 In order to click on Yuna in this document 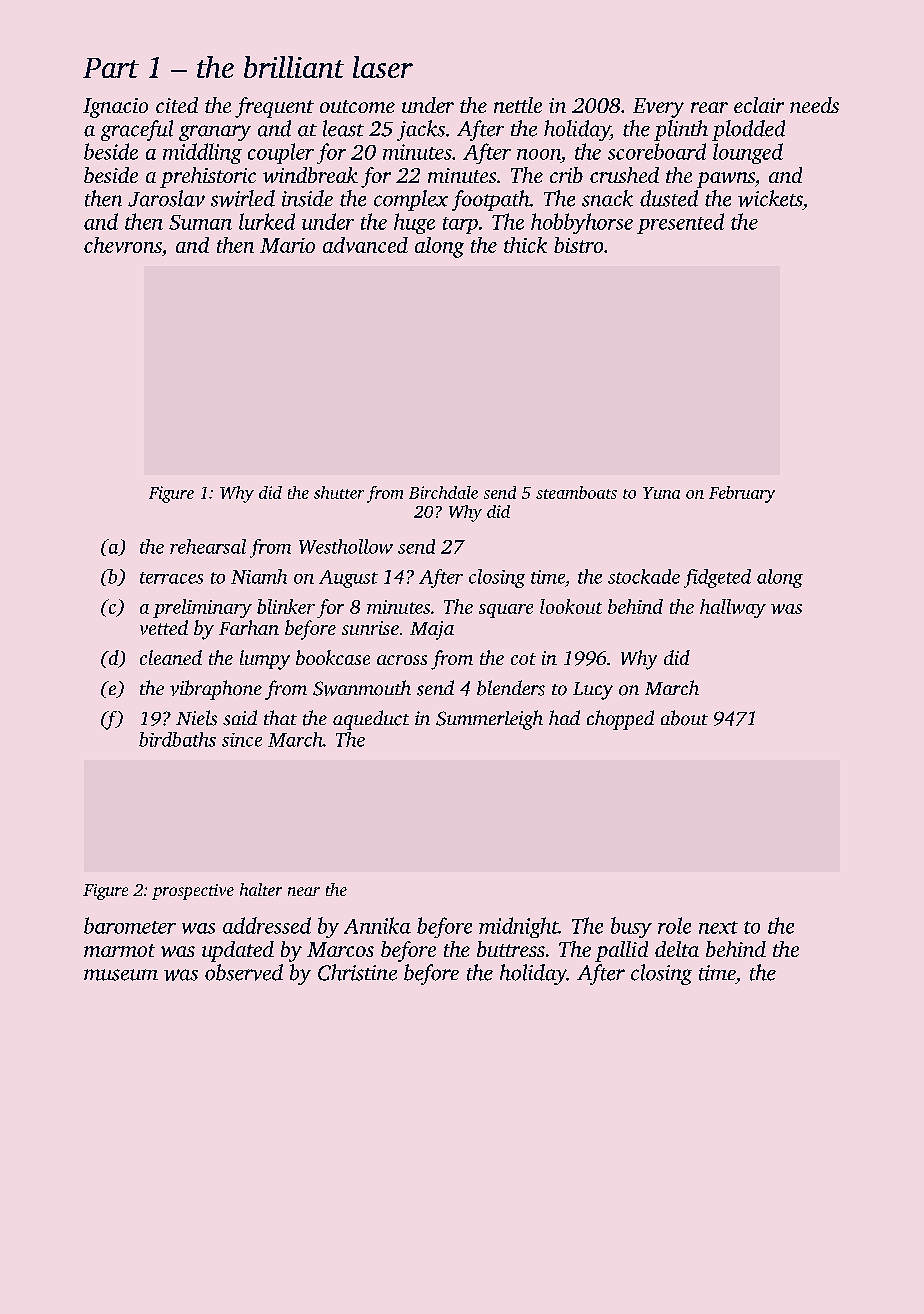, I will do `click(661, 493)`.
